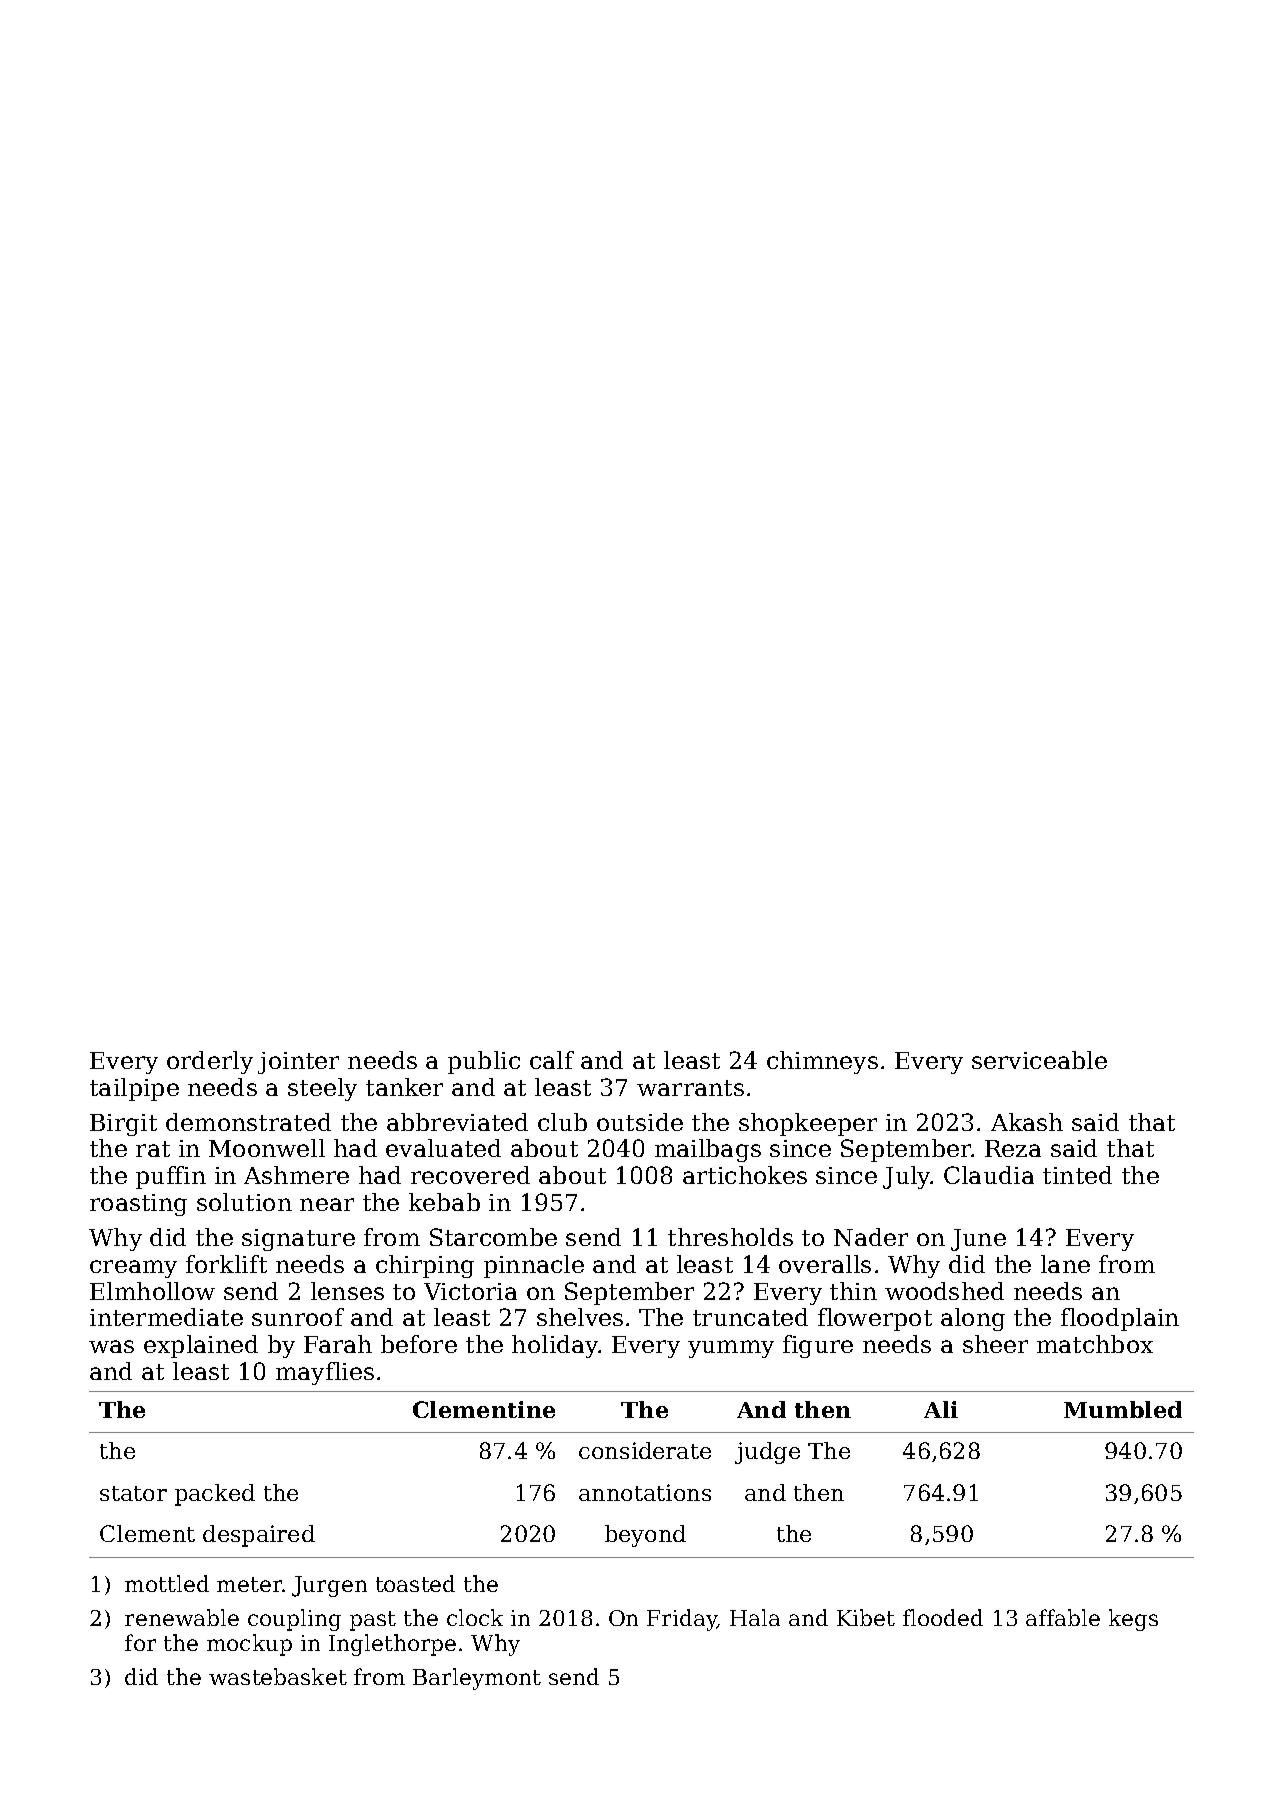 This image has height=1815, width=1283. Describe the element at coordinates (493, 1237) in the image. I see `Starcombe` at that location.
